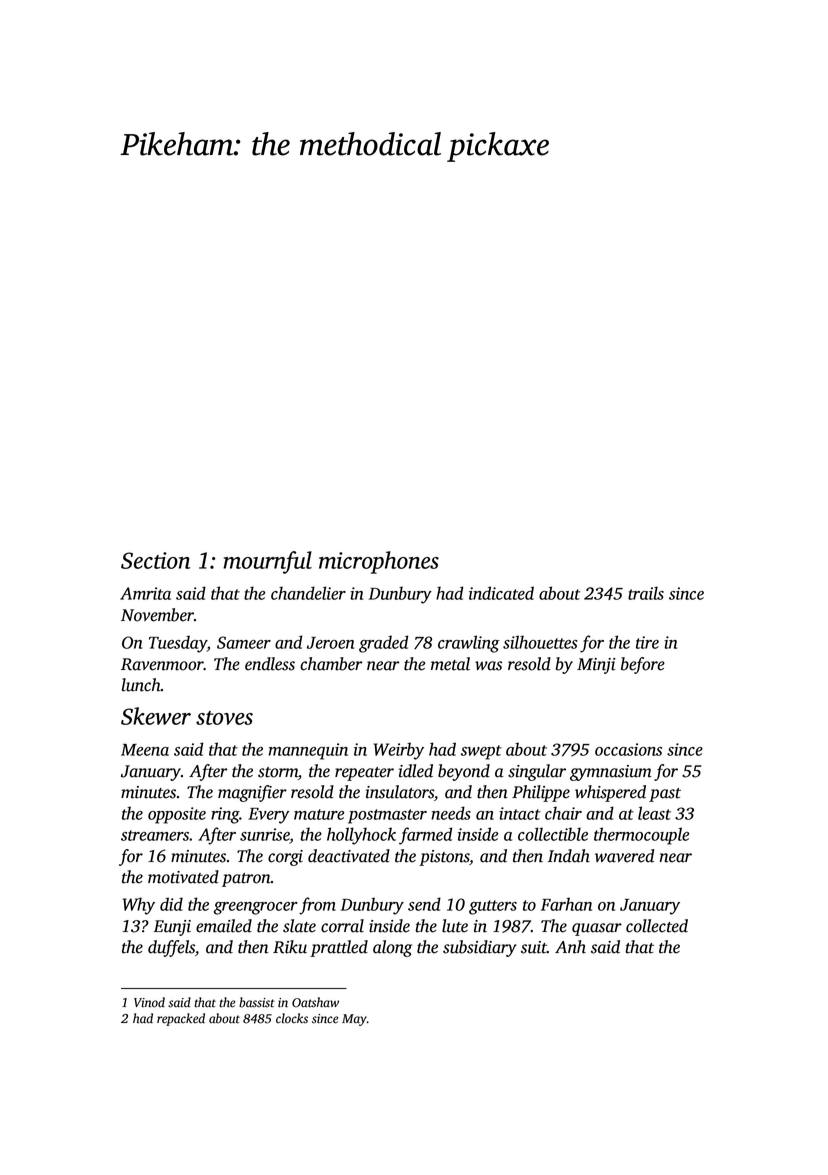 The height and width of the image is (1175, 828). I want to click on bassist, so click(257, 1002).
